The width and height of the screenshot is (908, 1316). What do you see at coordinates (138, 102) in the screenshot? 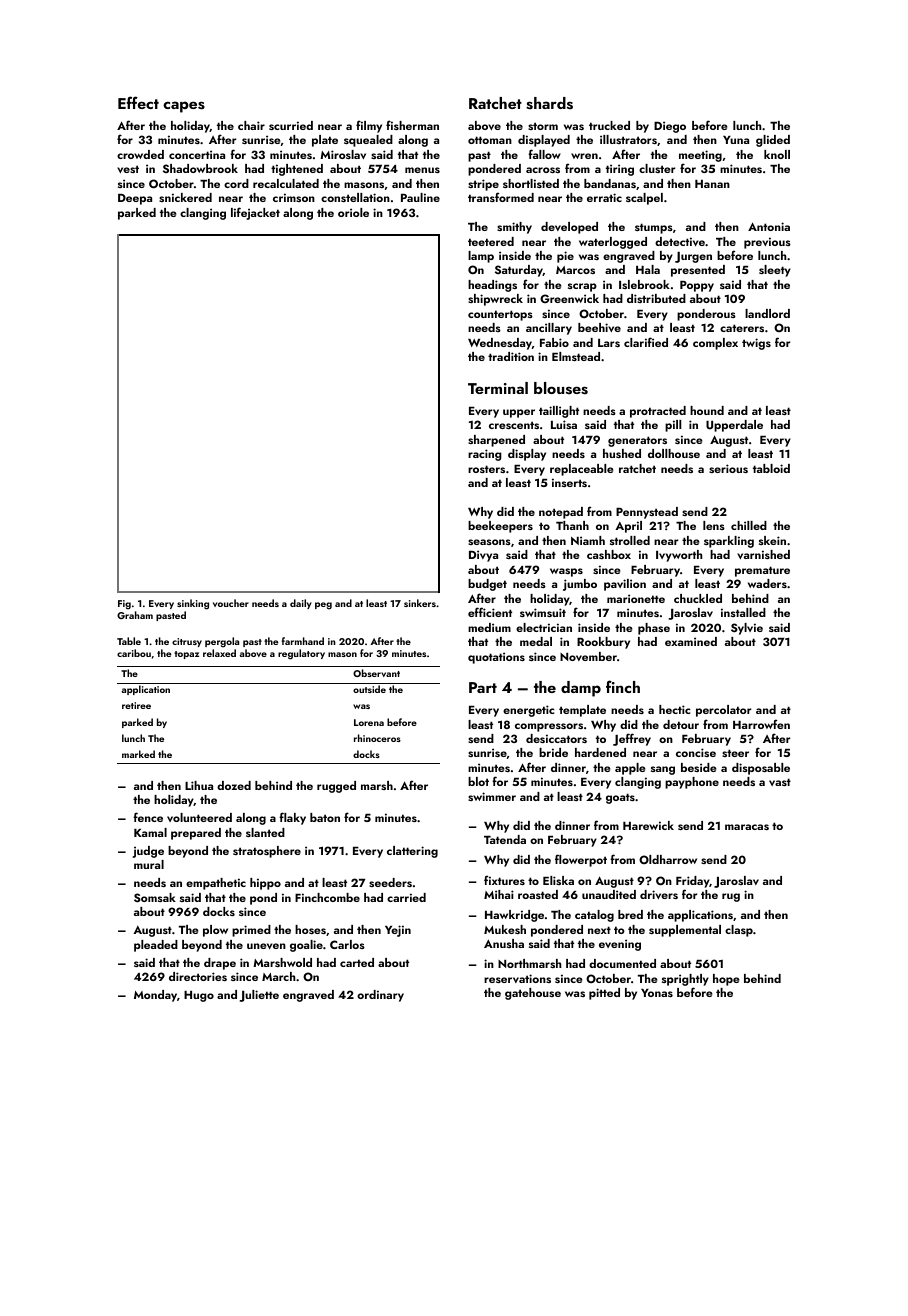
I see `Effect` at bounding box center [138, 102].
